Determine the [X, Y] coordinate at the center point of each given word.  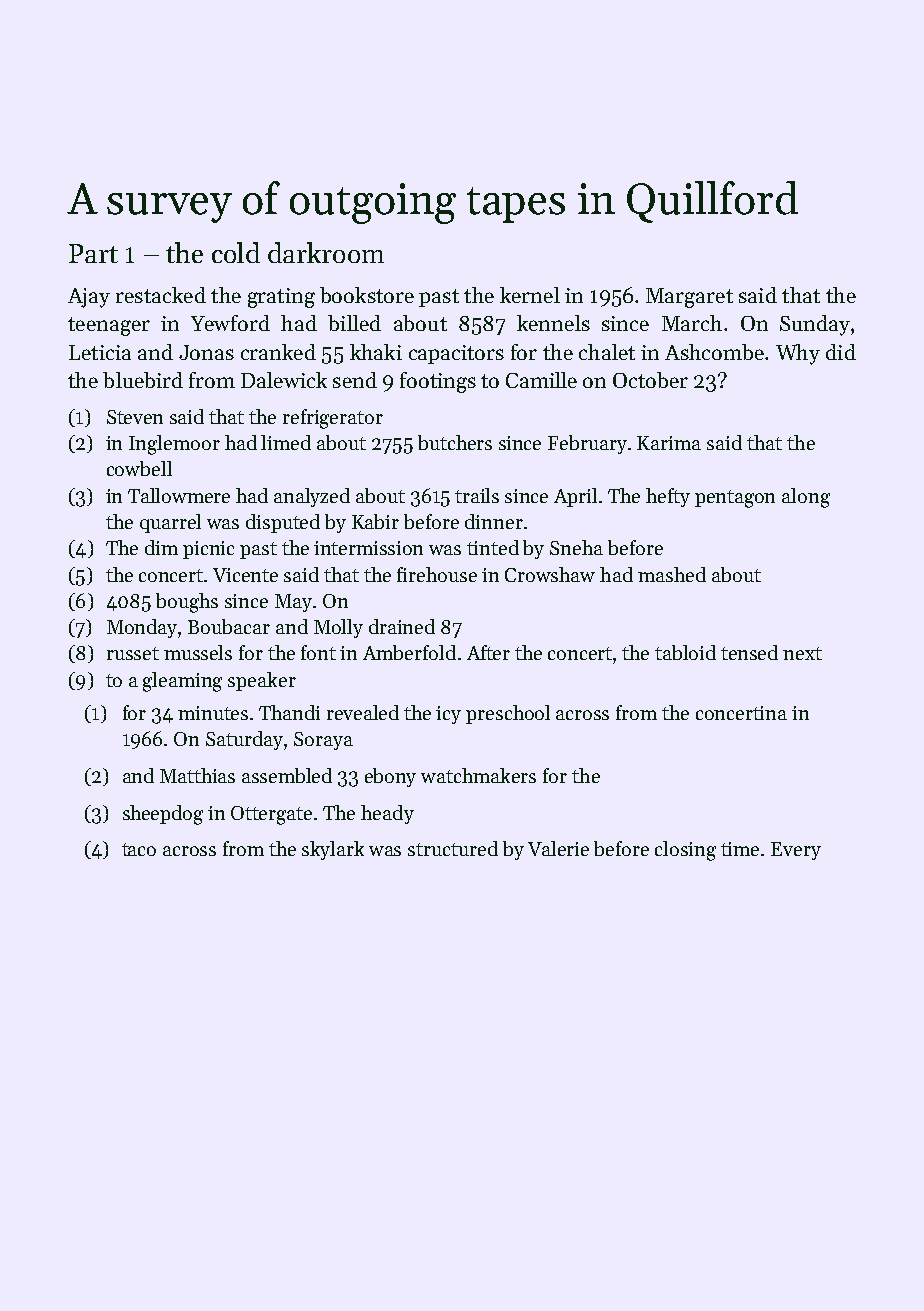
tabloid [685, 652]
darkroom [326, 252]
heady [387, 814]
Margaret [689, 298]
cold [236, 252]
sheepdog [163, 815]
